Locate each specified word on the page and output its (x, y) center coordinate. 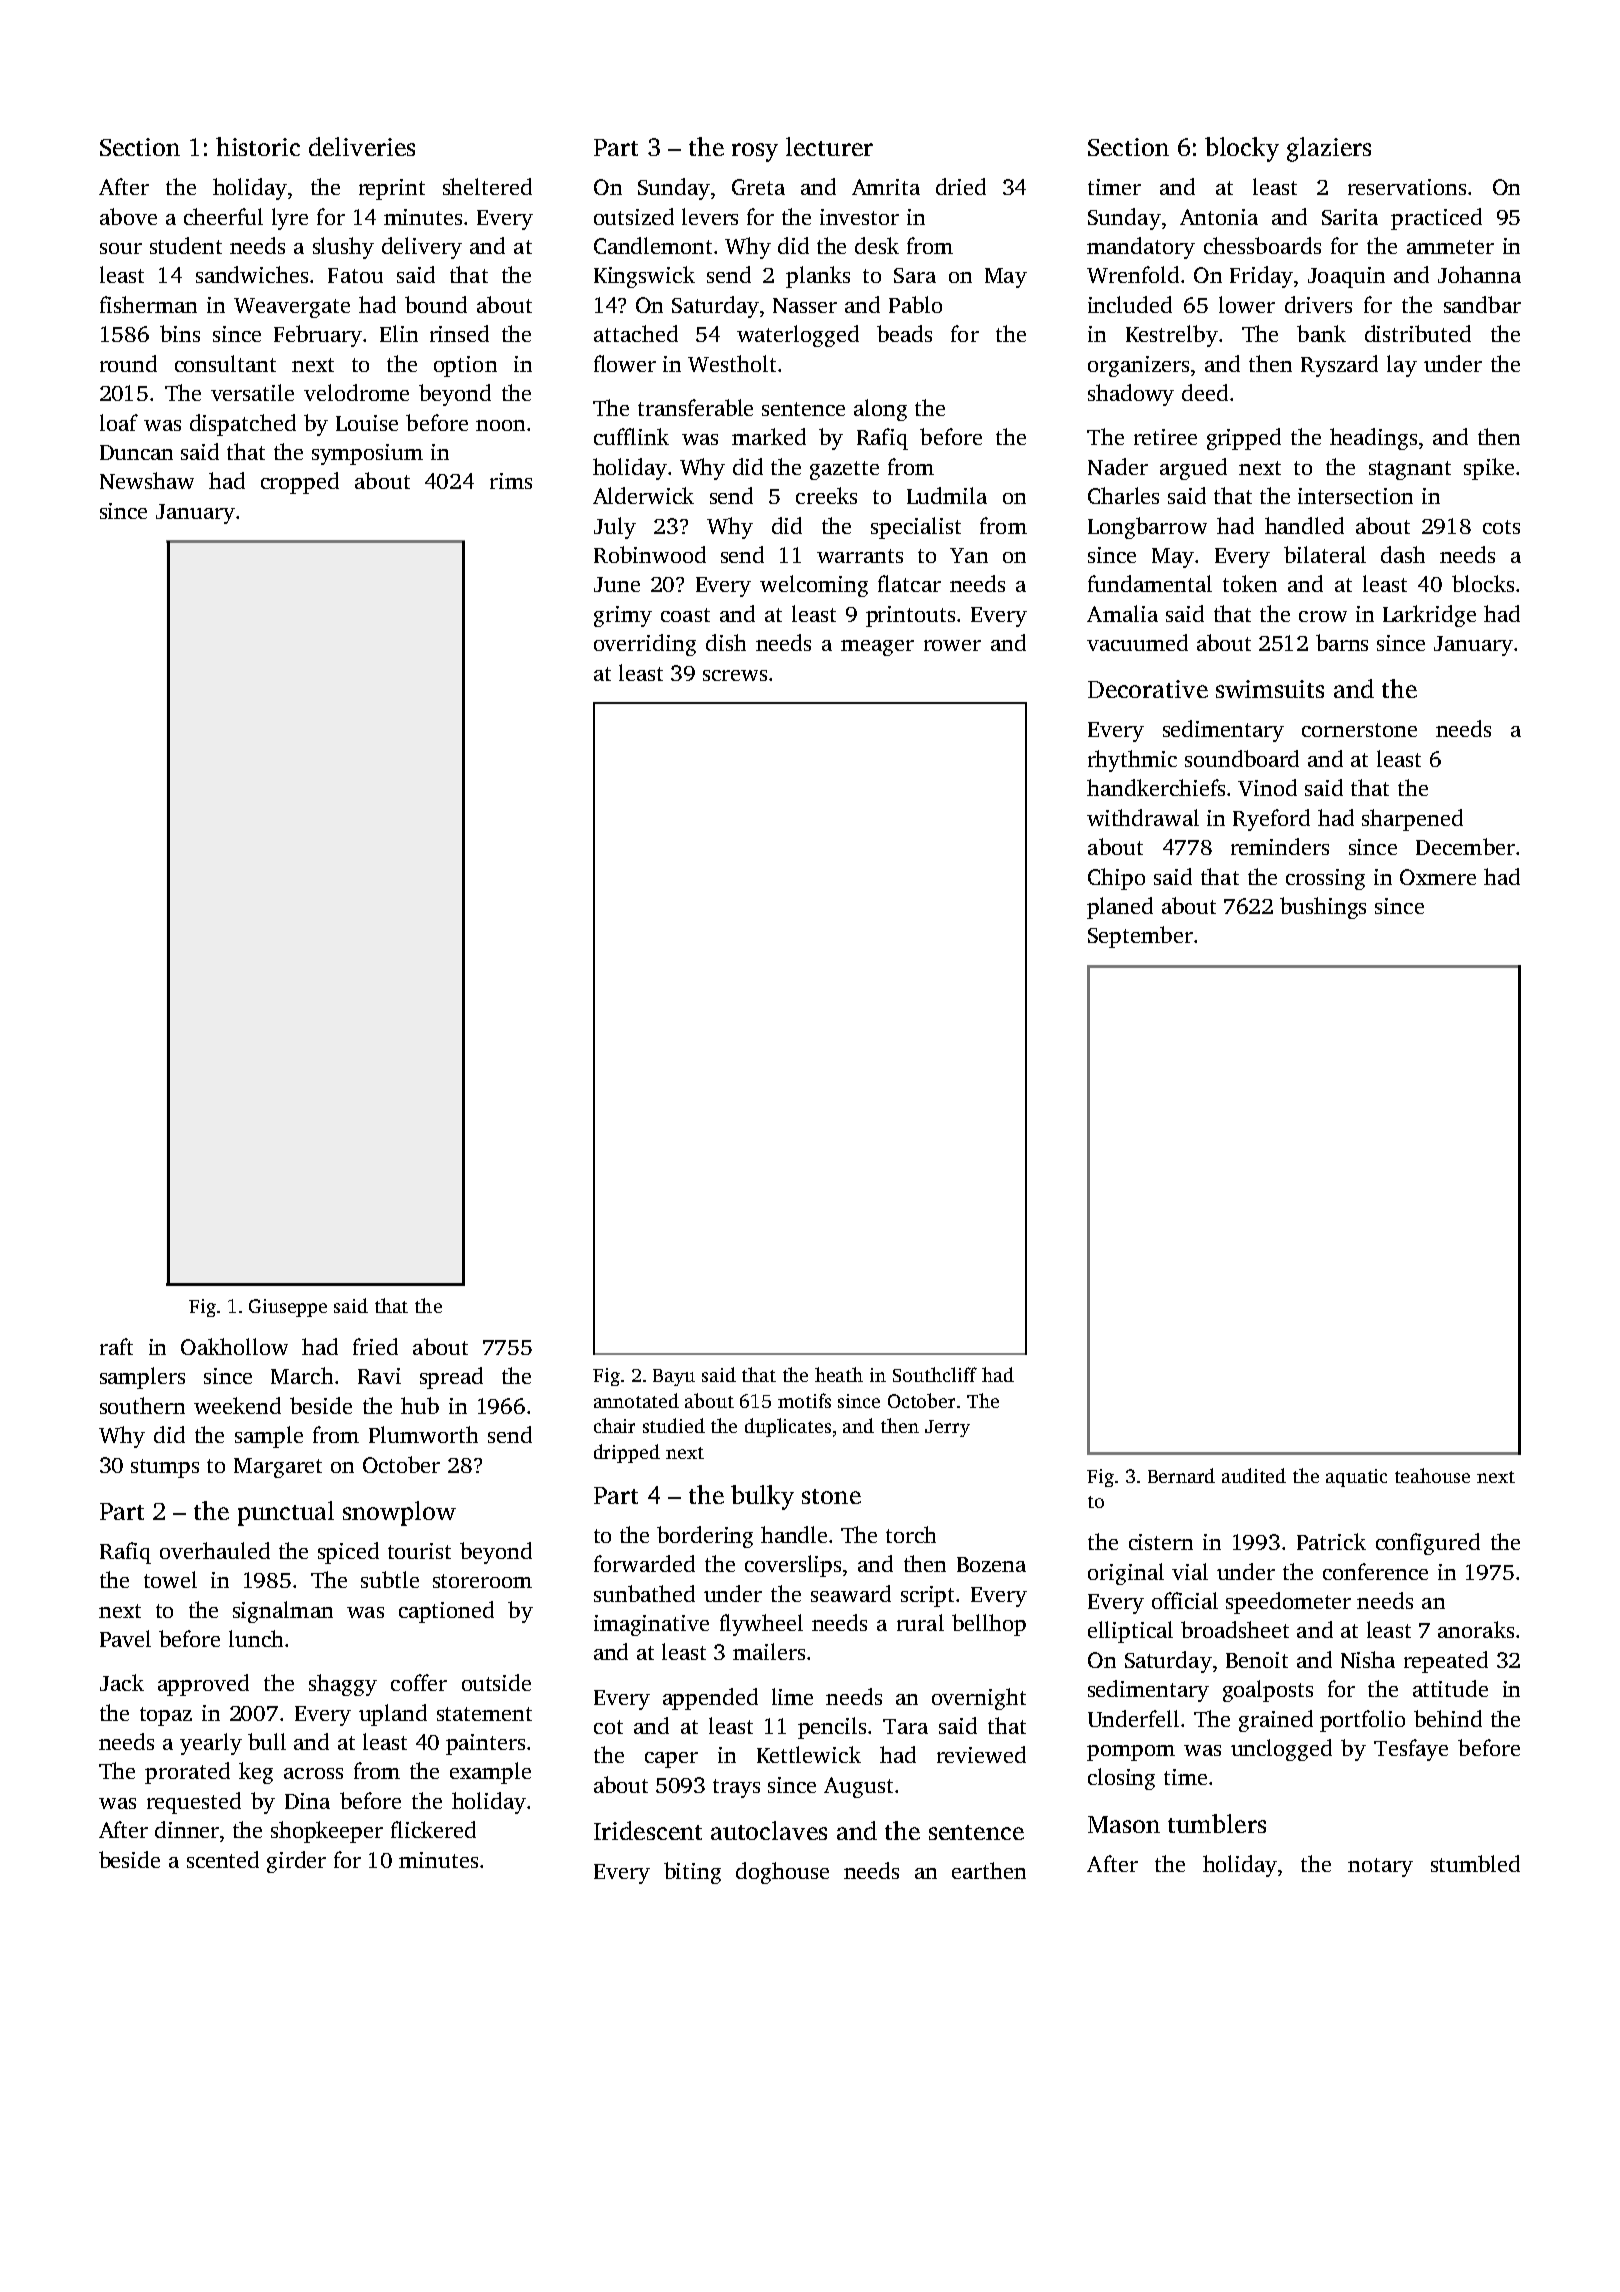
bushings (1323, 908)
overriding (645, 645)
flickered (433, 1829)
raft (116, 1346)
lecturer (829, 146)
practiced (1436, 219)
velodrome (356, 392)
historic (258, 146)
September (1140, 937)
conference (1375, 1571)
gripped (1244, 439)
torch (911, 1534)
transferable (695, 407)
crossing (1325, 879)
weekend (237, 1405)
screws (735, 675)
